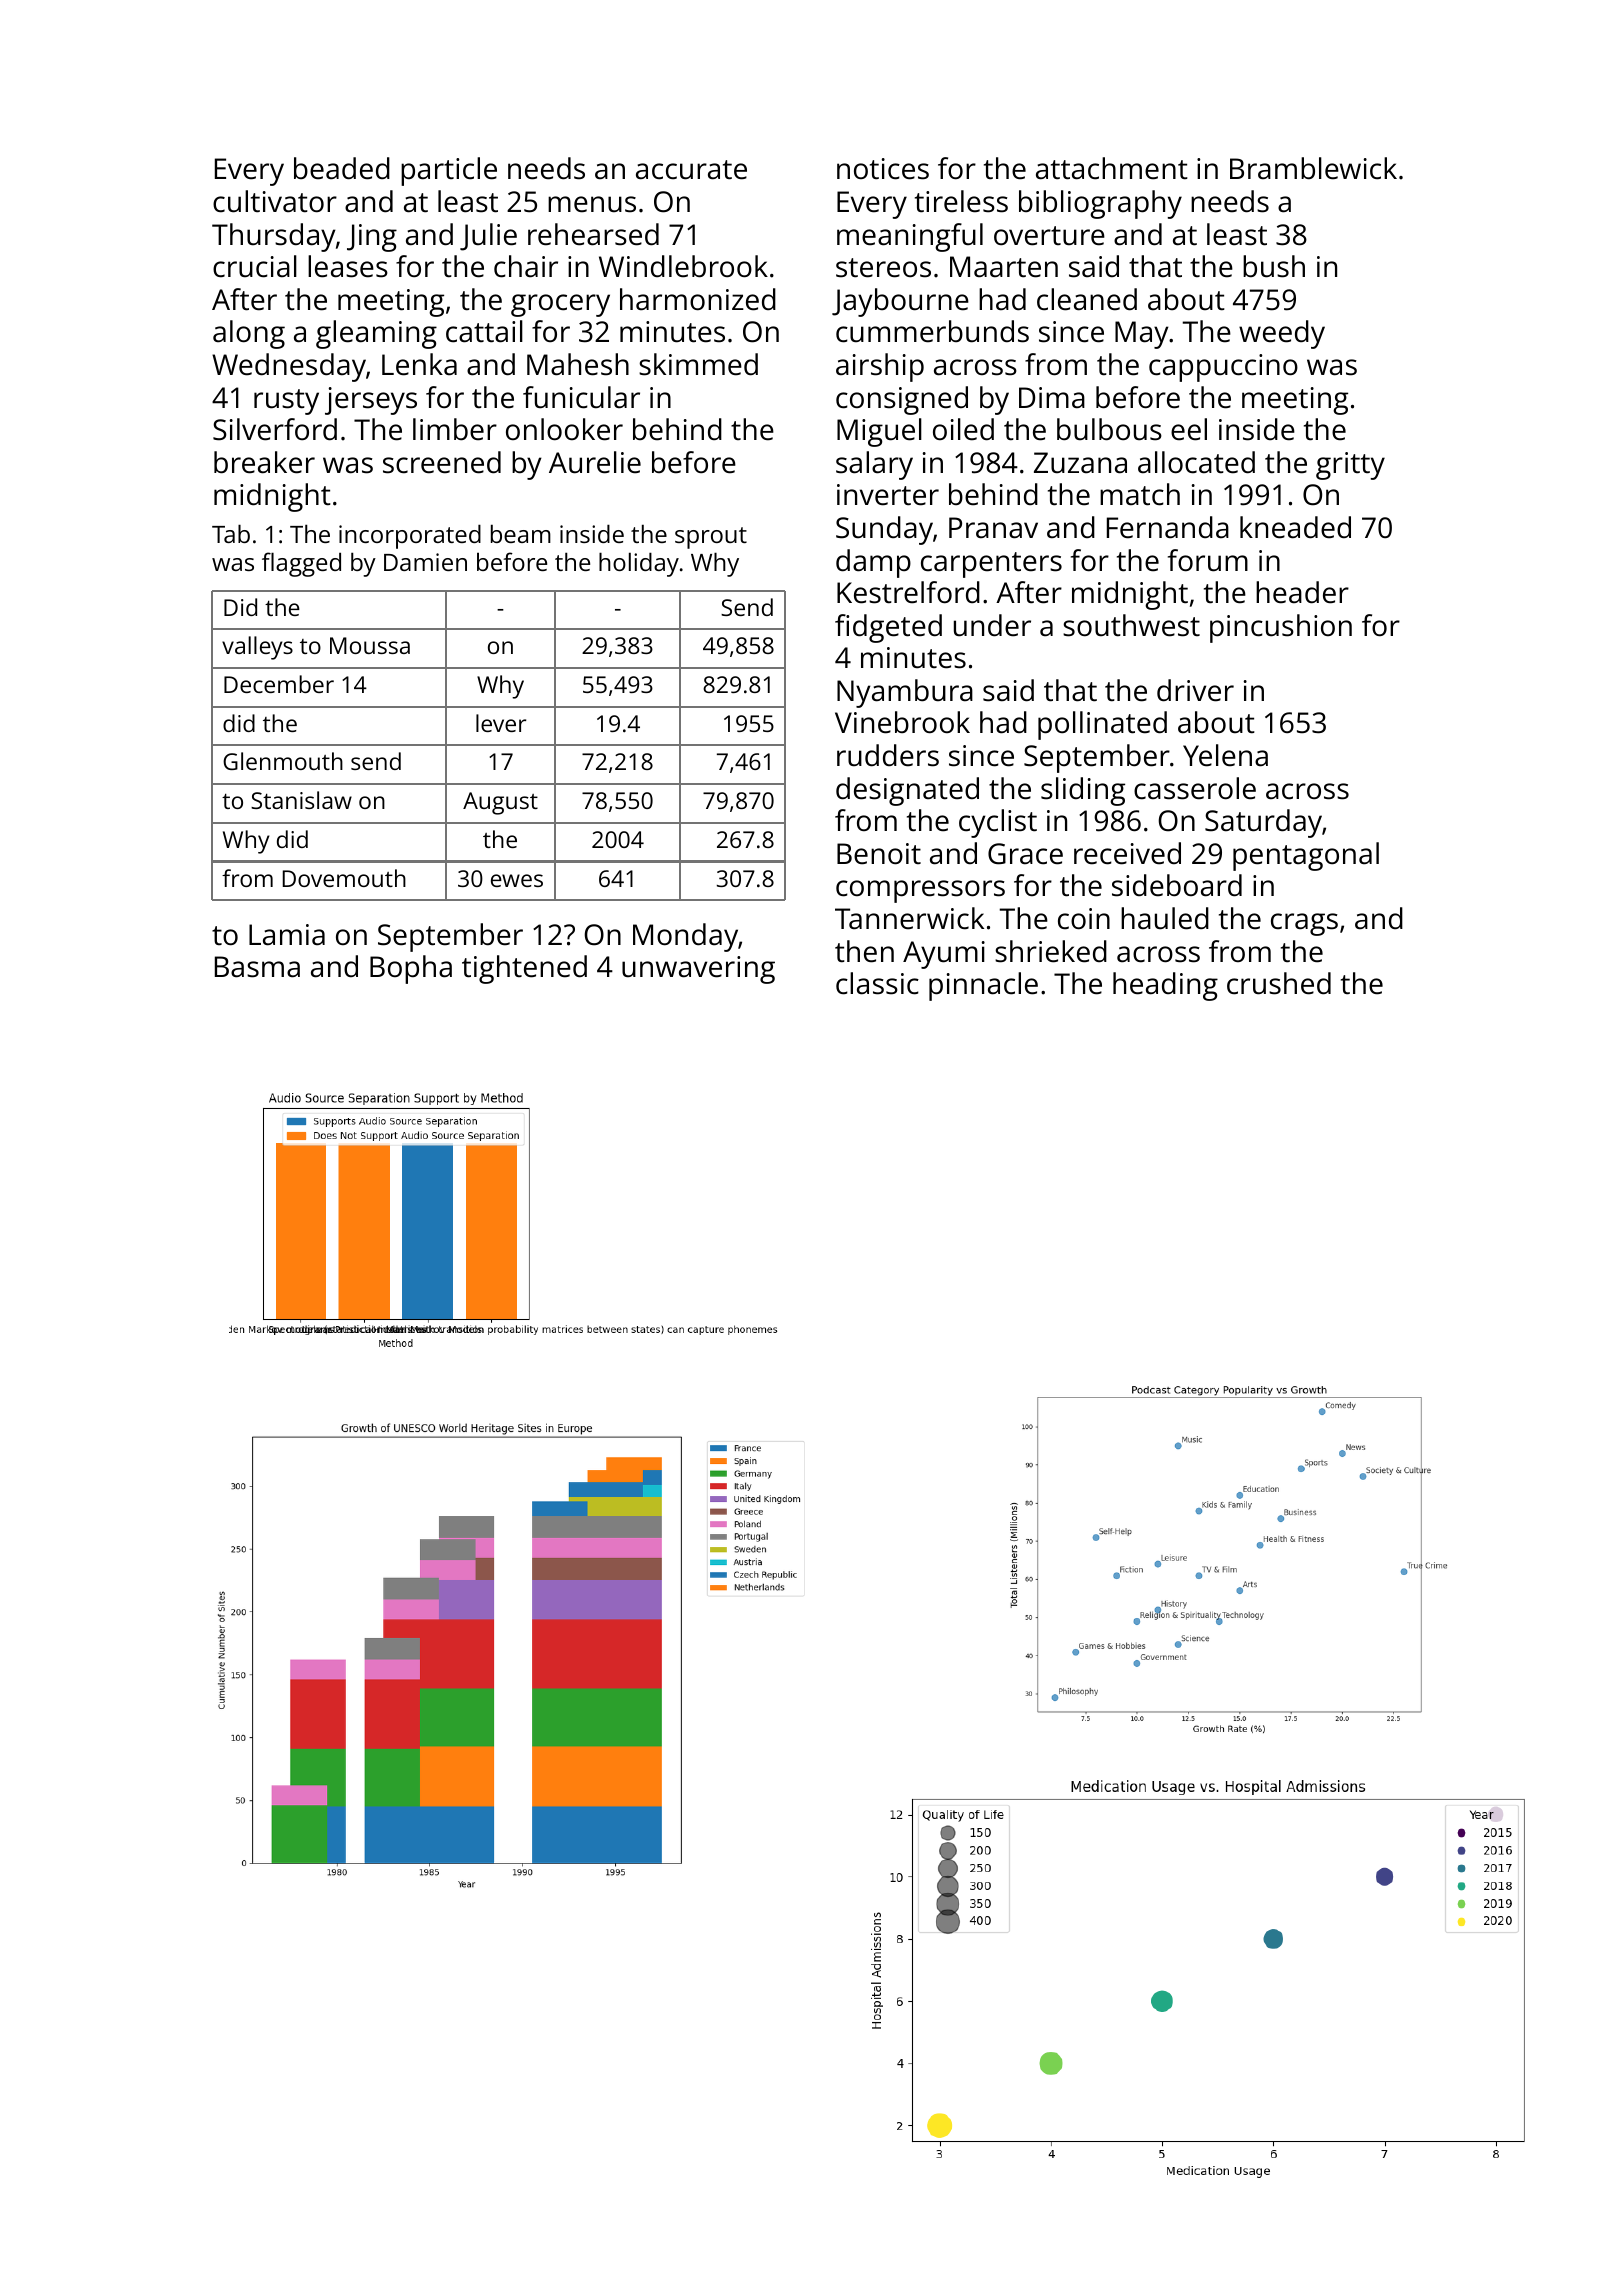 This document has width=1620, height=2292. Describe the element at coordinates (1051, 951) in the document. I see `shrieked` at that location.
